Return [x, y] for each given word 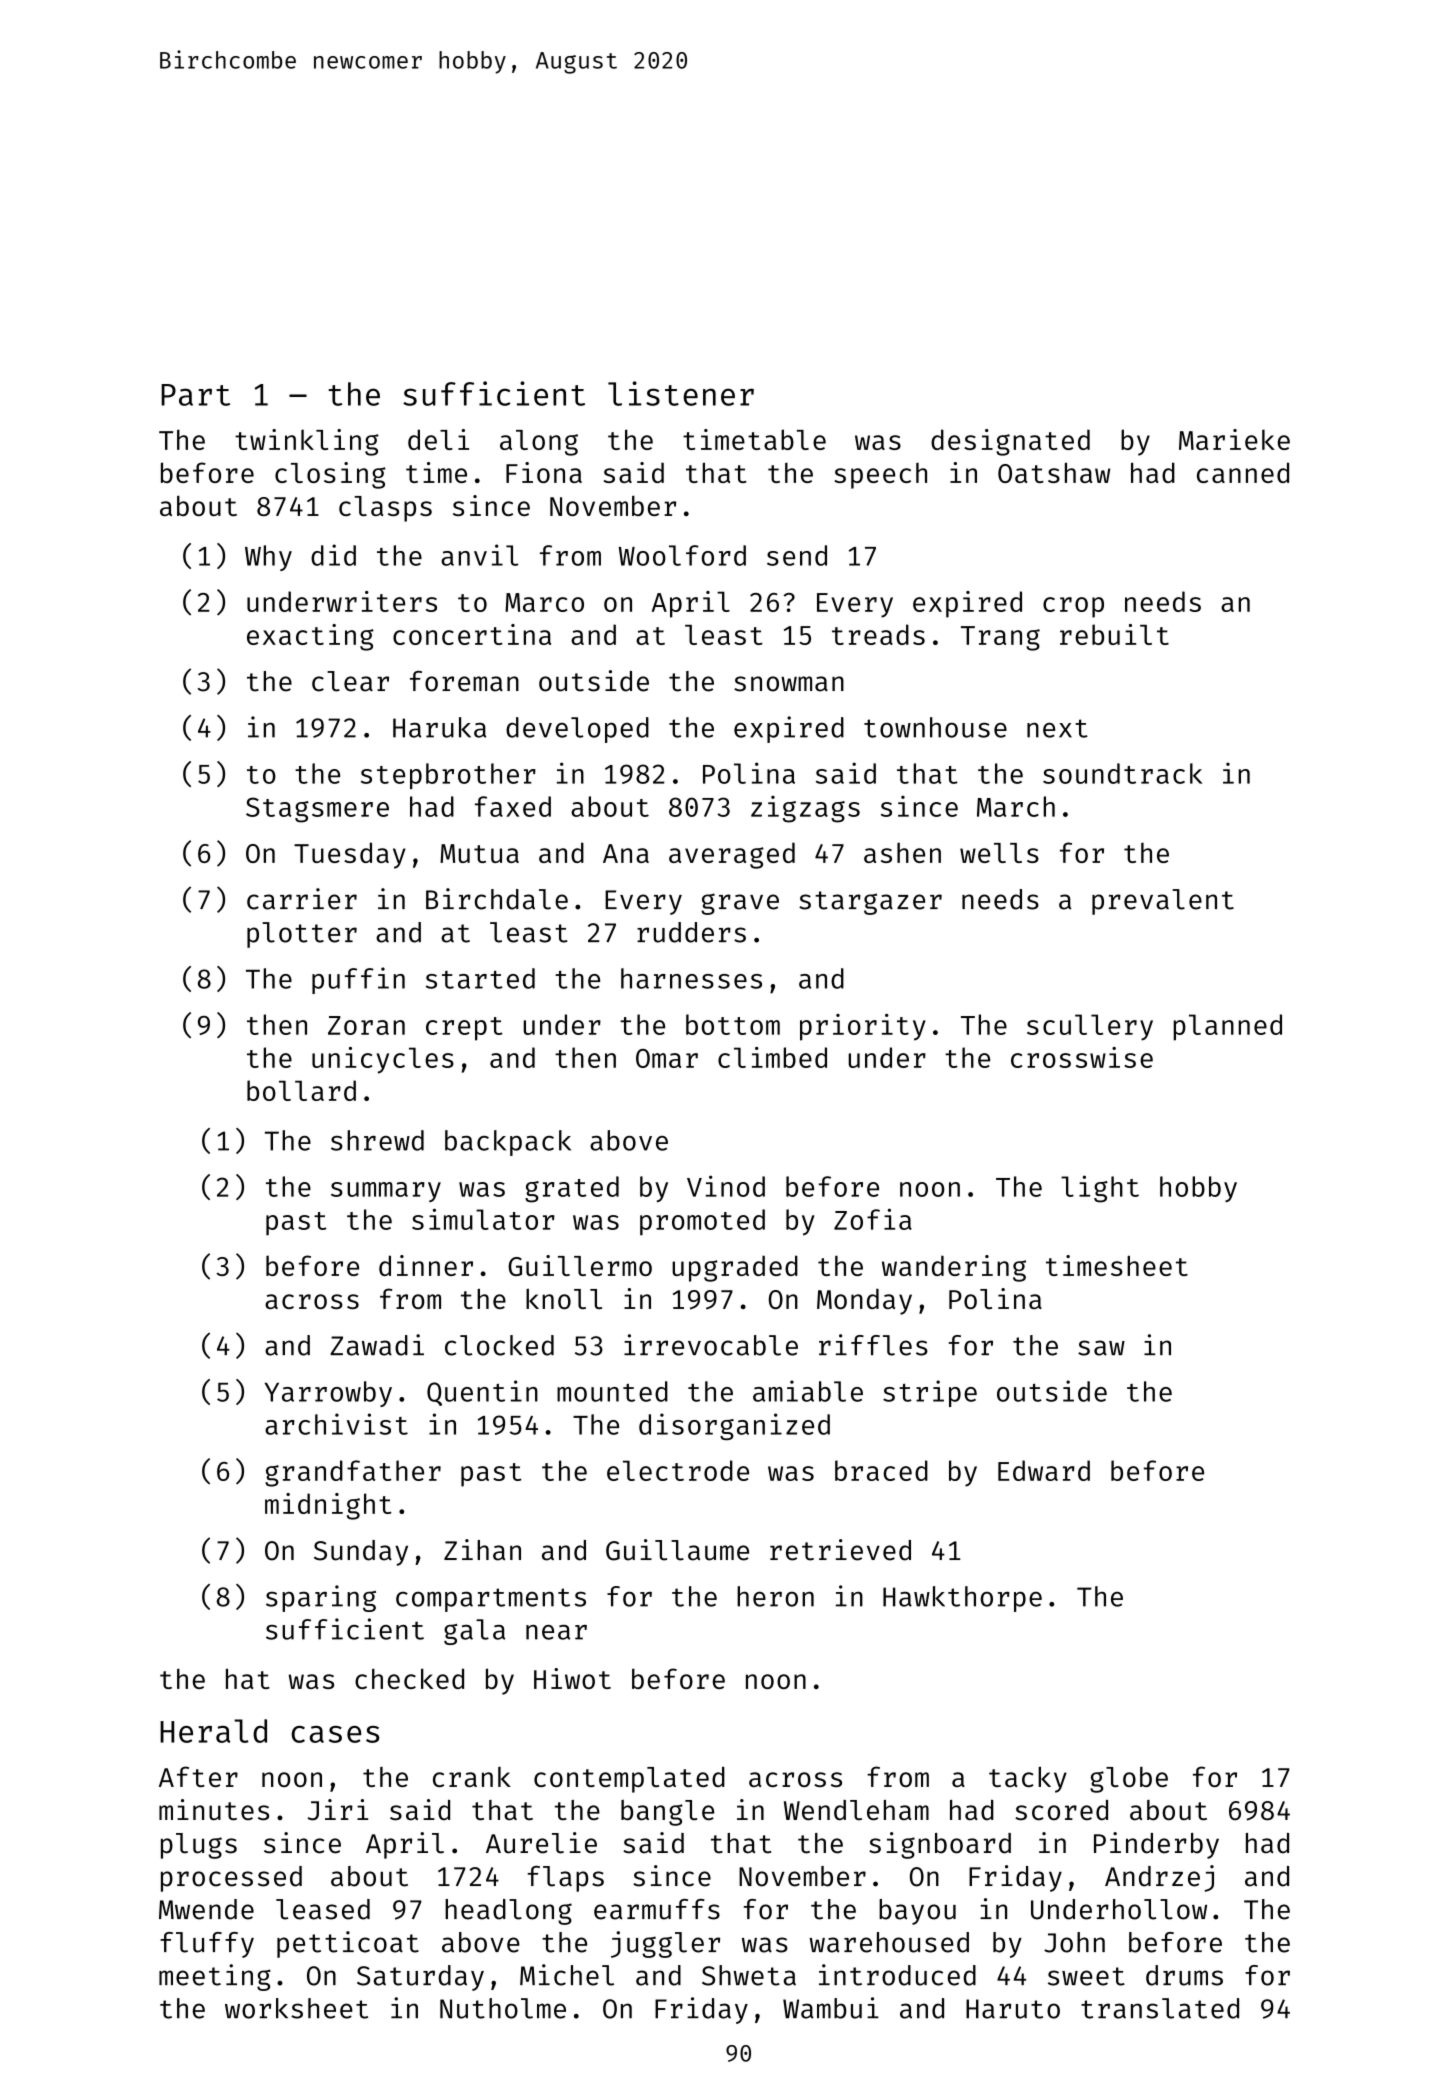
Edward [1044, 1470]
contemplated [629, 1779]
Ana [626, 853]
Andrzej [1159, 1878]
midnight [328, 1506]
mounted [612, 1391]
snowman [789, 684]
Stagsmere [317, 810]
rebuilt [1114, 634]
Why [268, 558]
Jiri [337, 1810]
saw [1101, 1348]
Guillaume [677, 1550]
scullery [1090, 1027]
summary [386, 1192]
